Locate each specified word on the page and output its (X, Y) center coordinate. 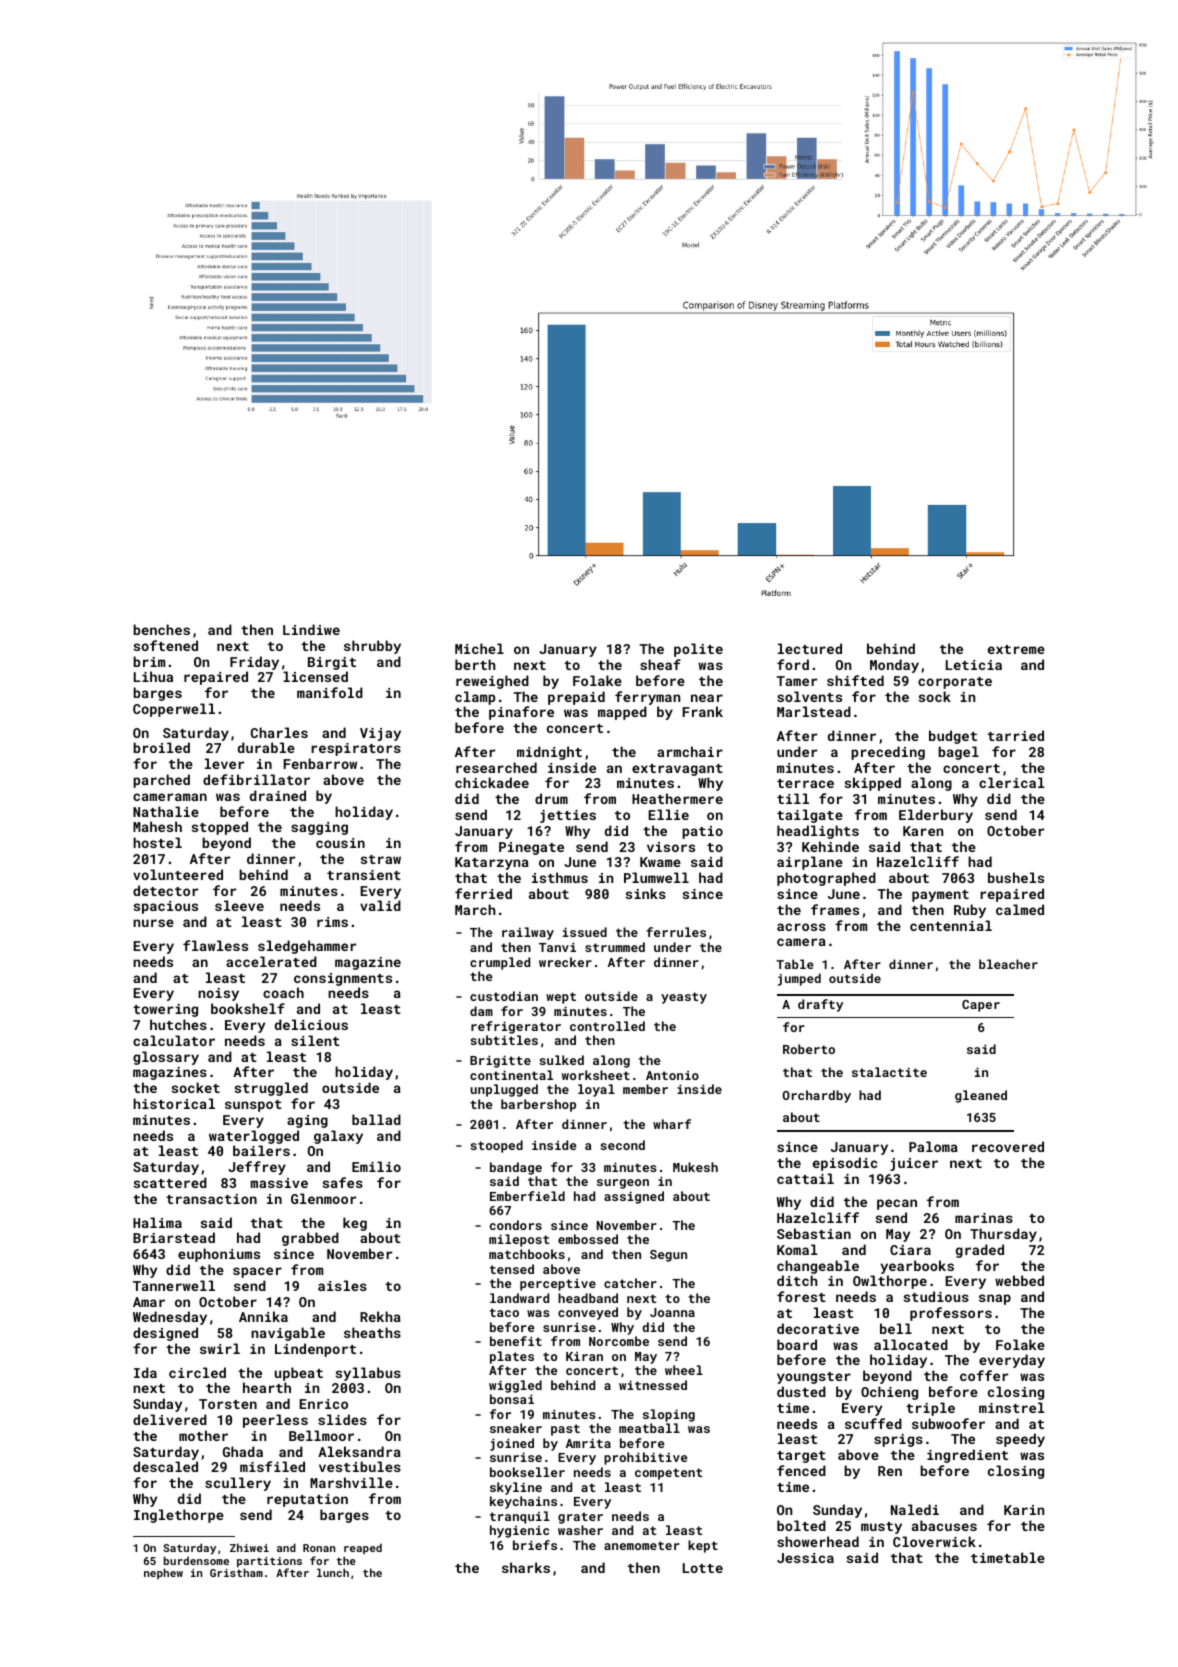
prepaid (576, 698)
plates (512, 1357)
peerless (275, 1421)
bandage (516, 1168)
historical (174, 1103)
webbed (1019, 1280)
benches (161, 629)
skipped (873, 784)
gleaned (981, 1096)
